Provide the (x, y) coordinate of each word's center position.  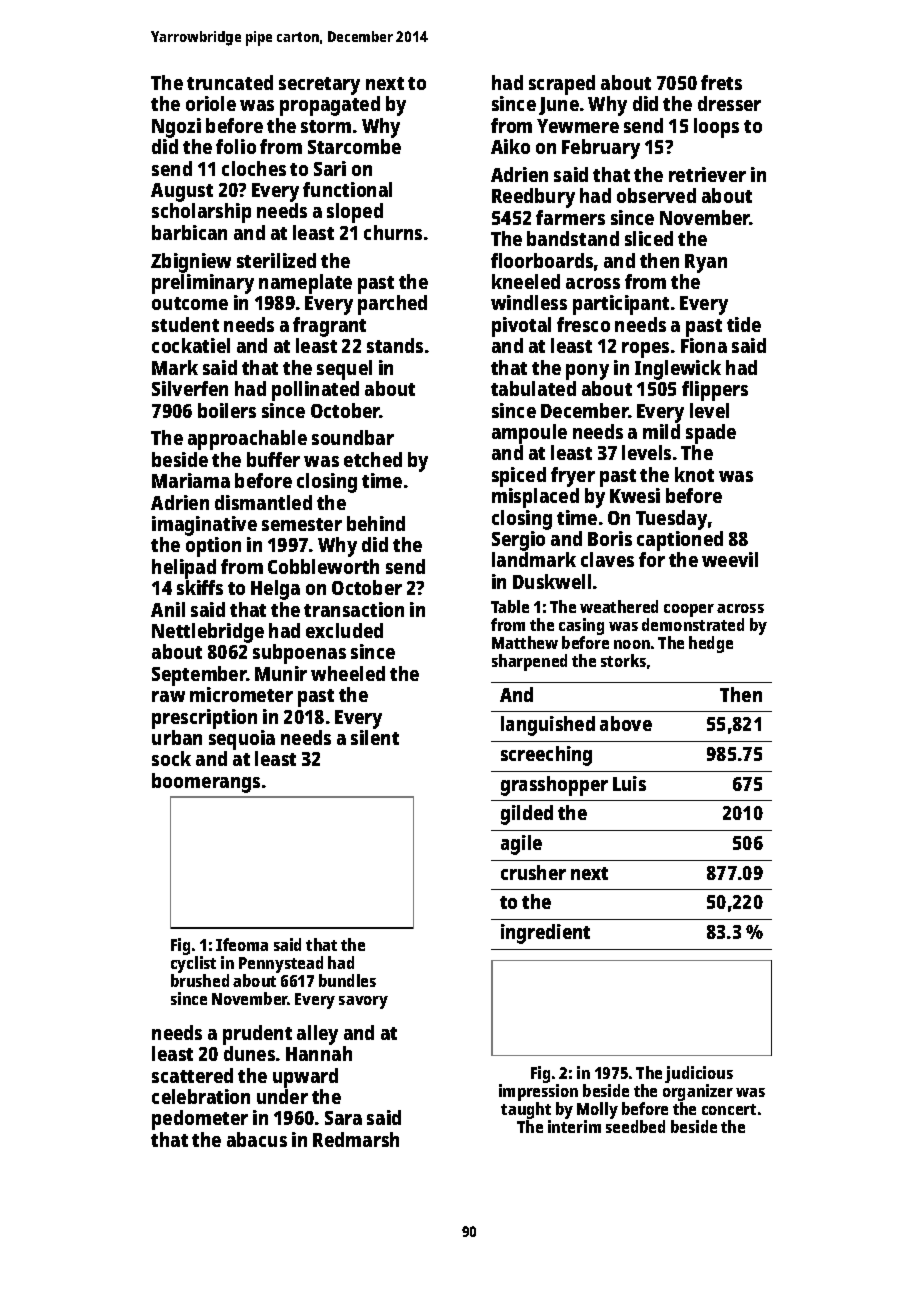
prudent (257, 1035)
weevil (730, 559)
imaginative (204, 526)
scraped (562, 85)
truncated (230, 82)
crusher (533, 872)
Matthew (525, 642)
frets (721, 82)
